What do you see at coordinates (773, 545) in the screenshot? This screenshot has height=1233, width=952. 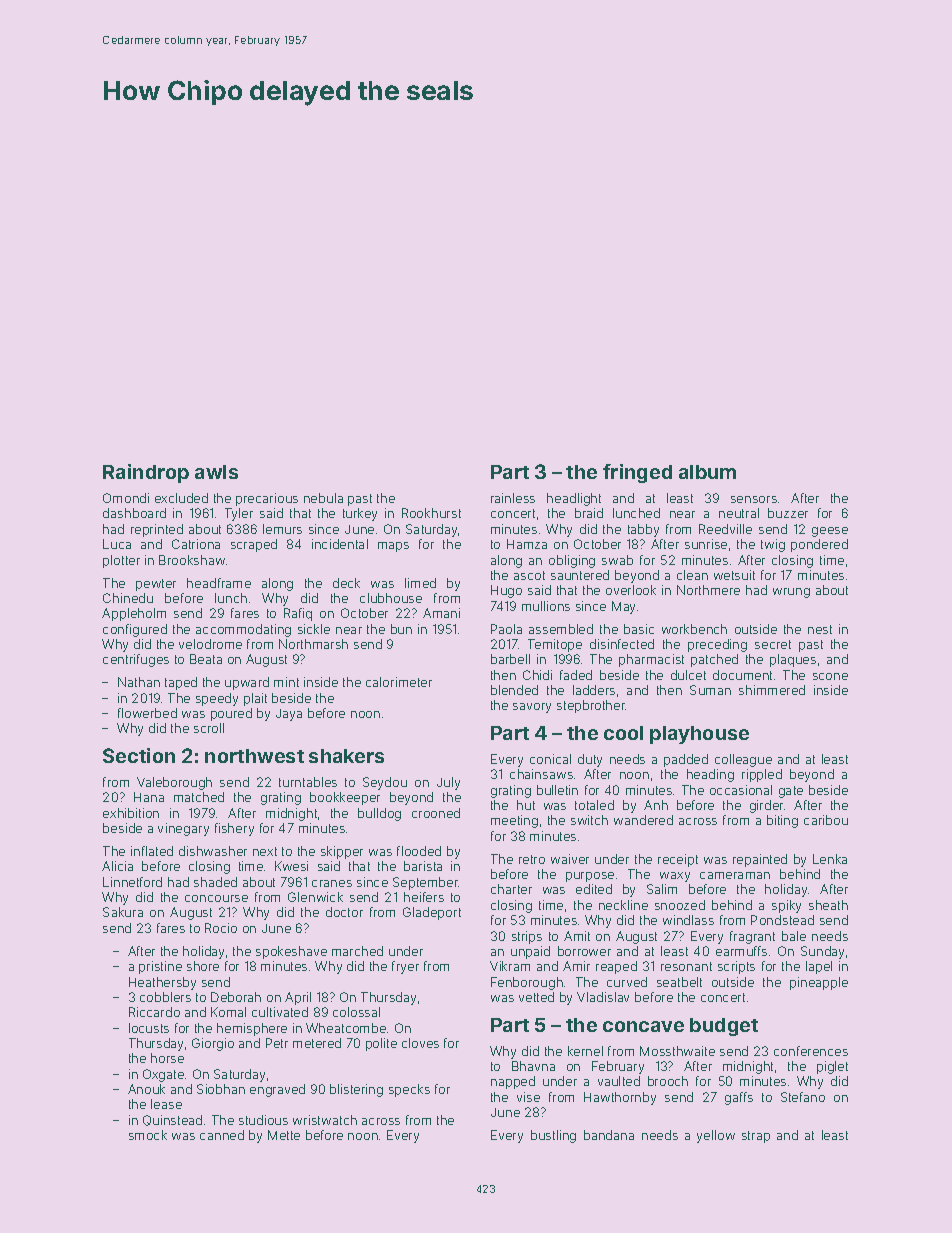 I see `twig` at bounding box center [773, 545].
